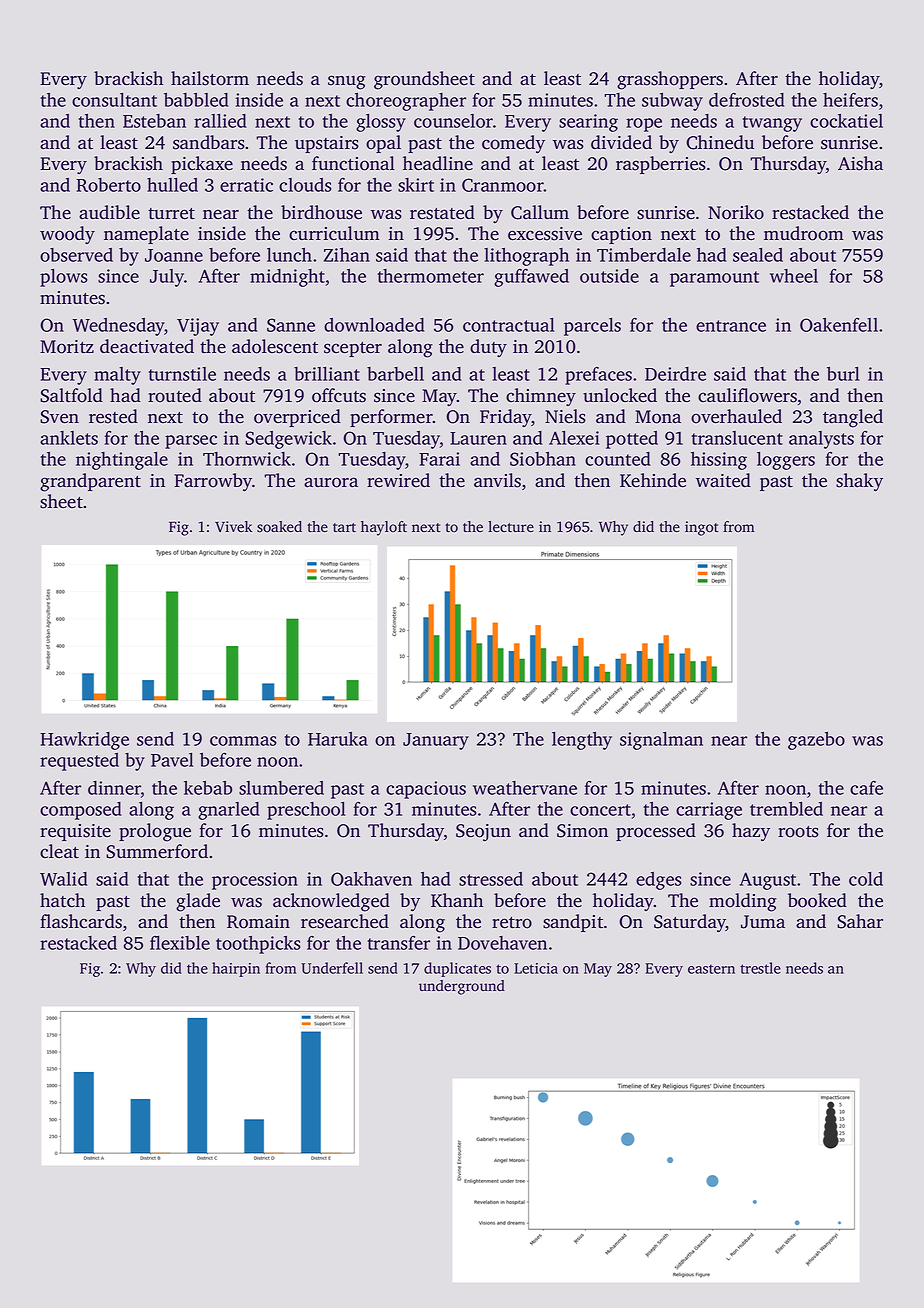 This screenshot has height=1308, width=924. What do you see at coordinates (90, 482) in the screenshot?
I see `grandparent` at bounding box center [90, 482].
